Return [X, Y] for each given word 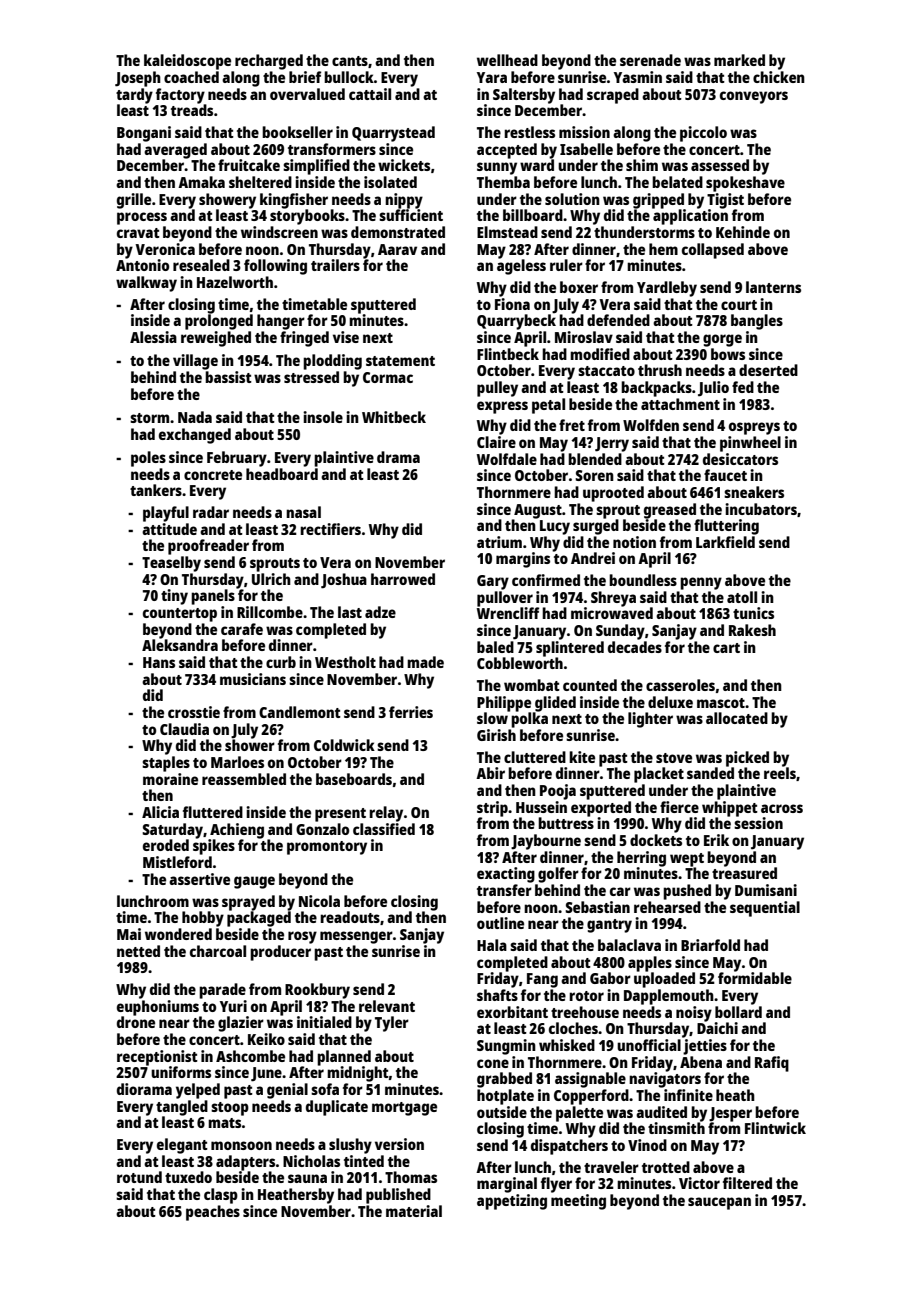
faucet [725, 475]
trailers [335, 265]
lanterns [773, 287]
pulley [497, 389]
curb [281, 662]
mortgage [404, 1109]
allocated [737, 718]
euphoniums [158, 1008]
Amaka [201, 182]
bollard [738, 1012]
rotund [139, 1177]
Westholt [345, 662]
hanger [281, 322]
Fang [542, 980]
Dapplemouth [669, 997]
